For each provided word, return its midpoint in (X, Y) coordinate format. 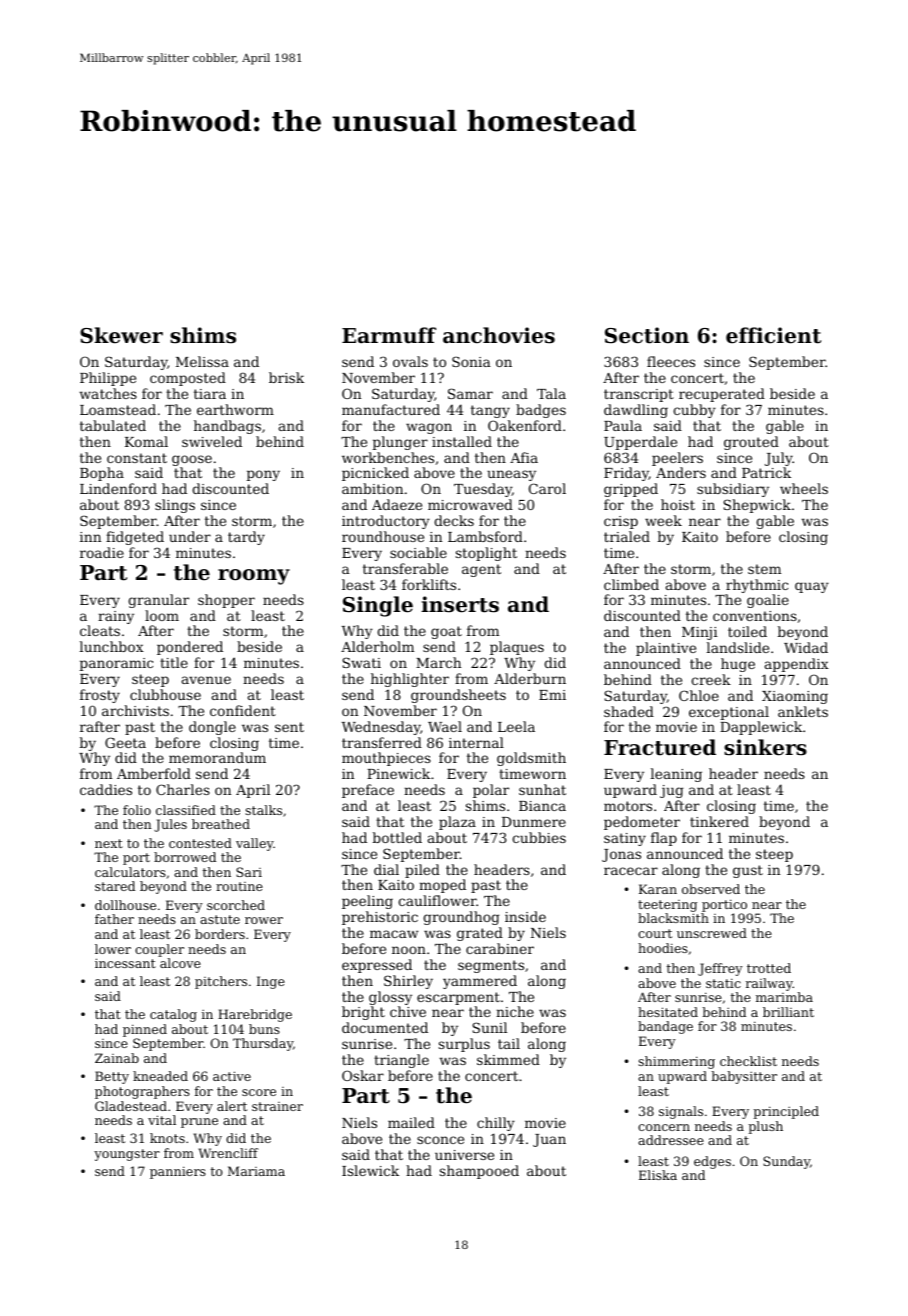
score (259, 1092)
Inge (271, 982)
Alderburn (530, 678)
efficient (773, 335)
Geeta (125, 742)
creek (711, 679)
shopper (226, 601)
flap (664, 839)
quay (812, 587)
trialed (627, 536)
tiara (210, 394)
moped (442, 886)
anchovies (499, 335)
